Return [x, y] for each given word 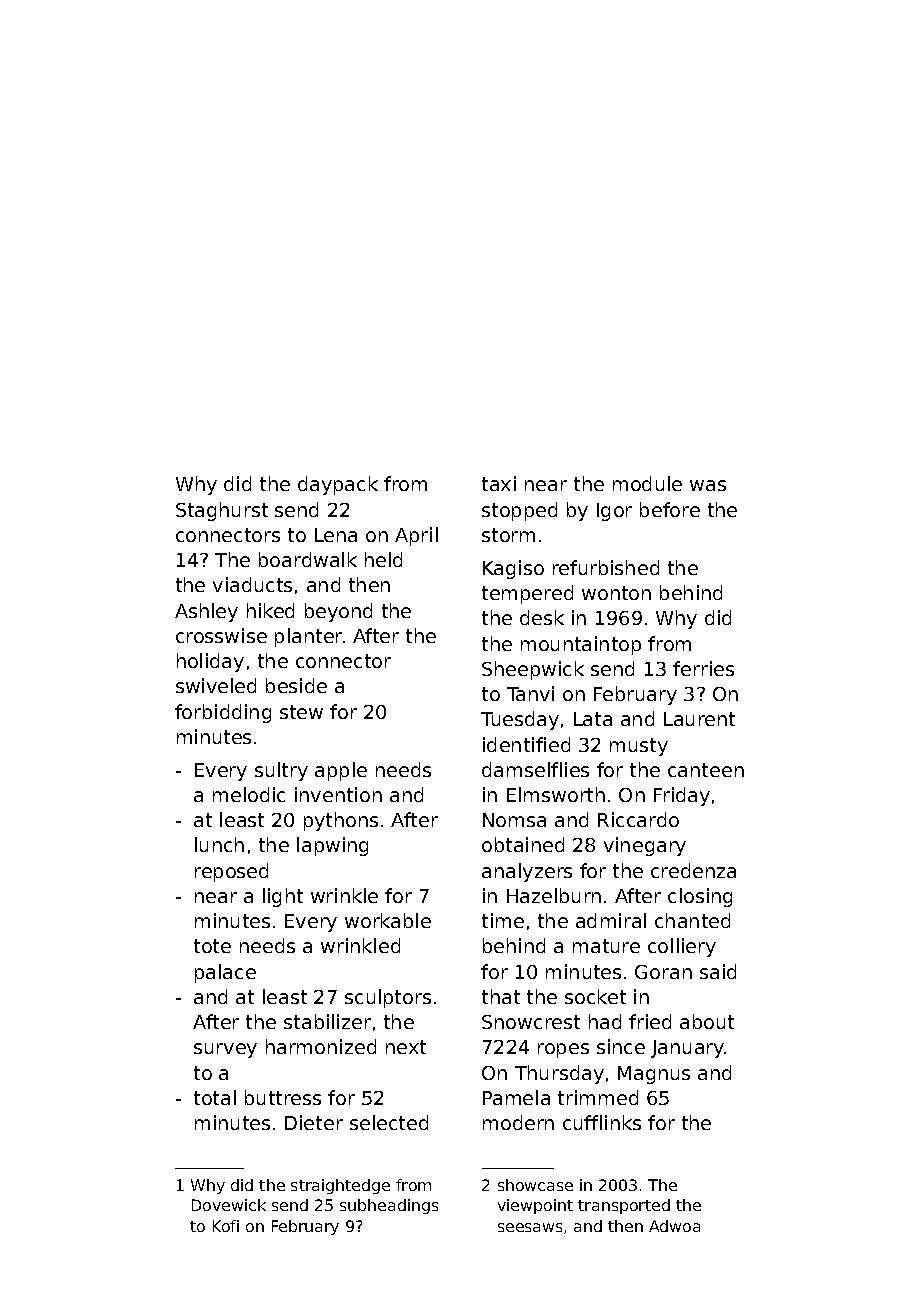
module [647, 483]
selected [389, 1122]
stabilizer [327, 1021]
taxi [499, 483]
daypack [338, 485]
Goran [663, 972]
